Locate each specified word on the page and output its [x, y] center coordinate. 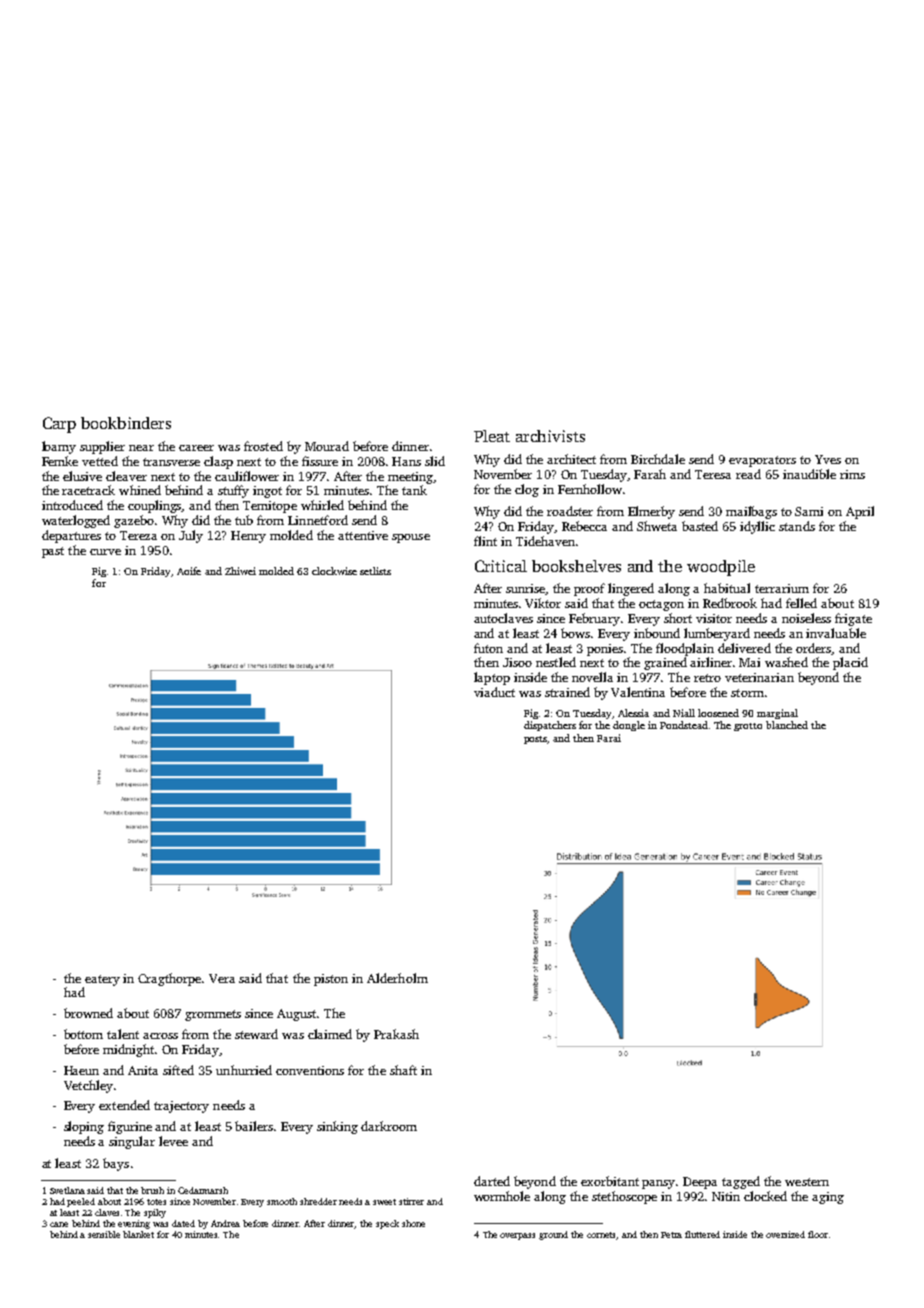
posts [536, 740]
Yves [828, 459]
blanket [138, 1234]
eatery [102, 980]
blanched [787, 725]
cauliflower [247, 476]
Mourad [327, 446]
